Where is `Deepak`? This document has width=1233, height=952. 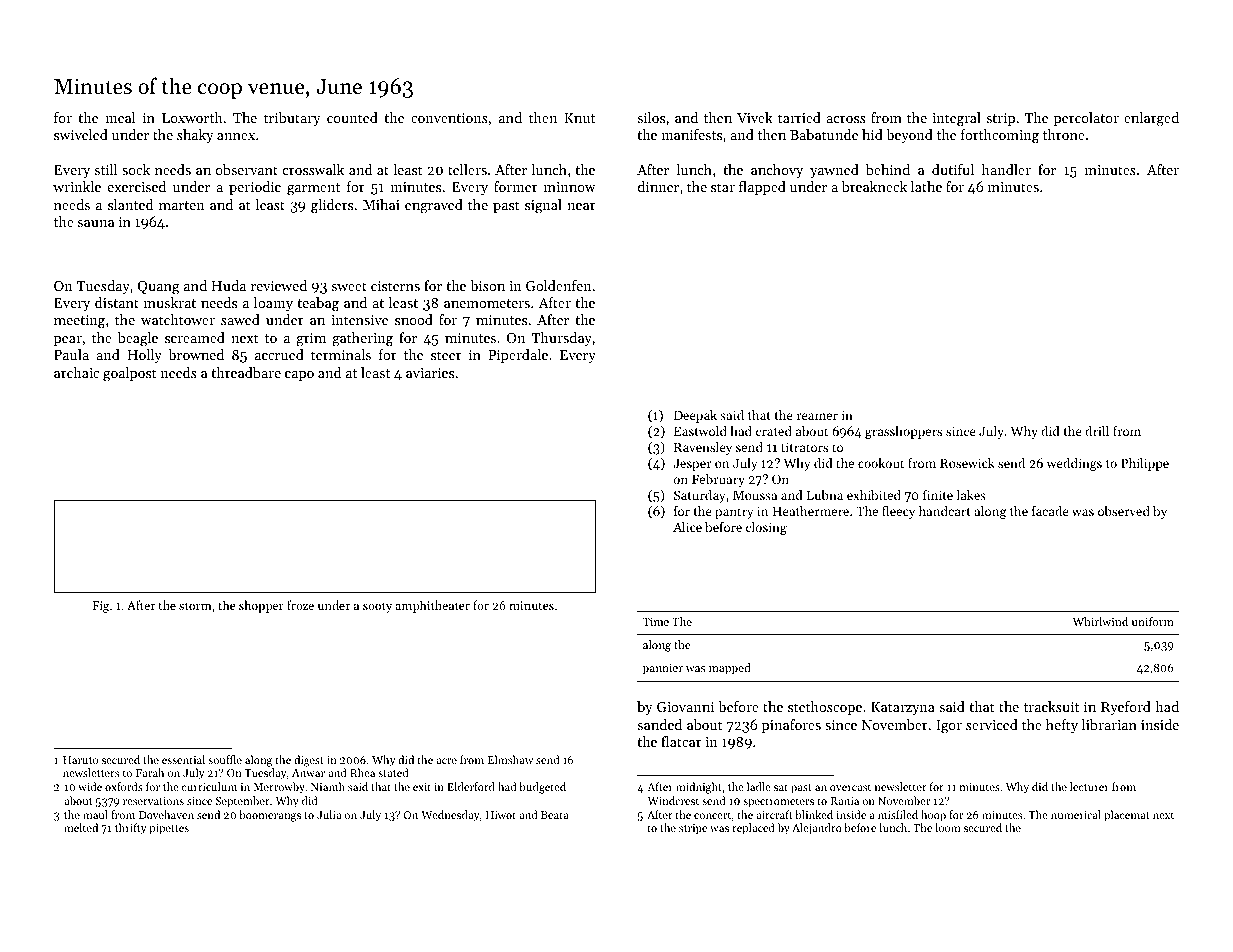
Deepak is located at coordinates (695, 416).
